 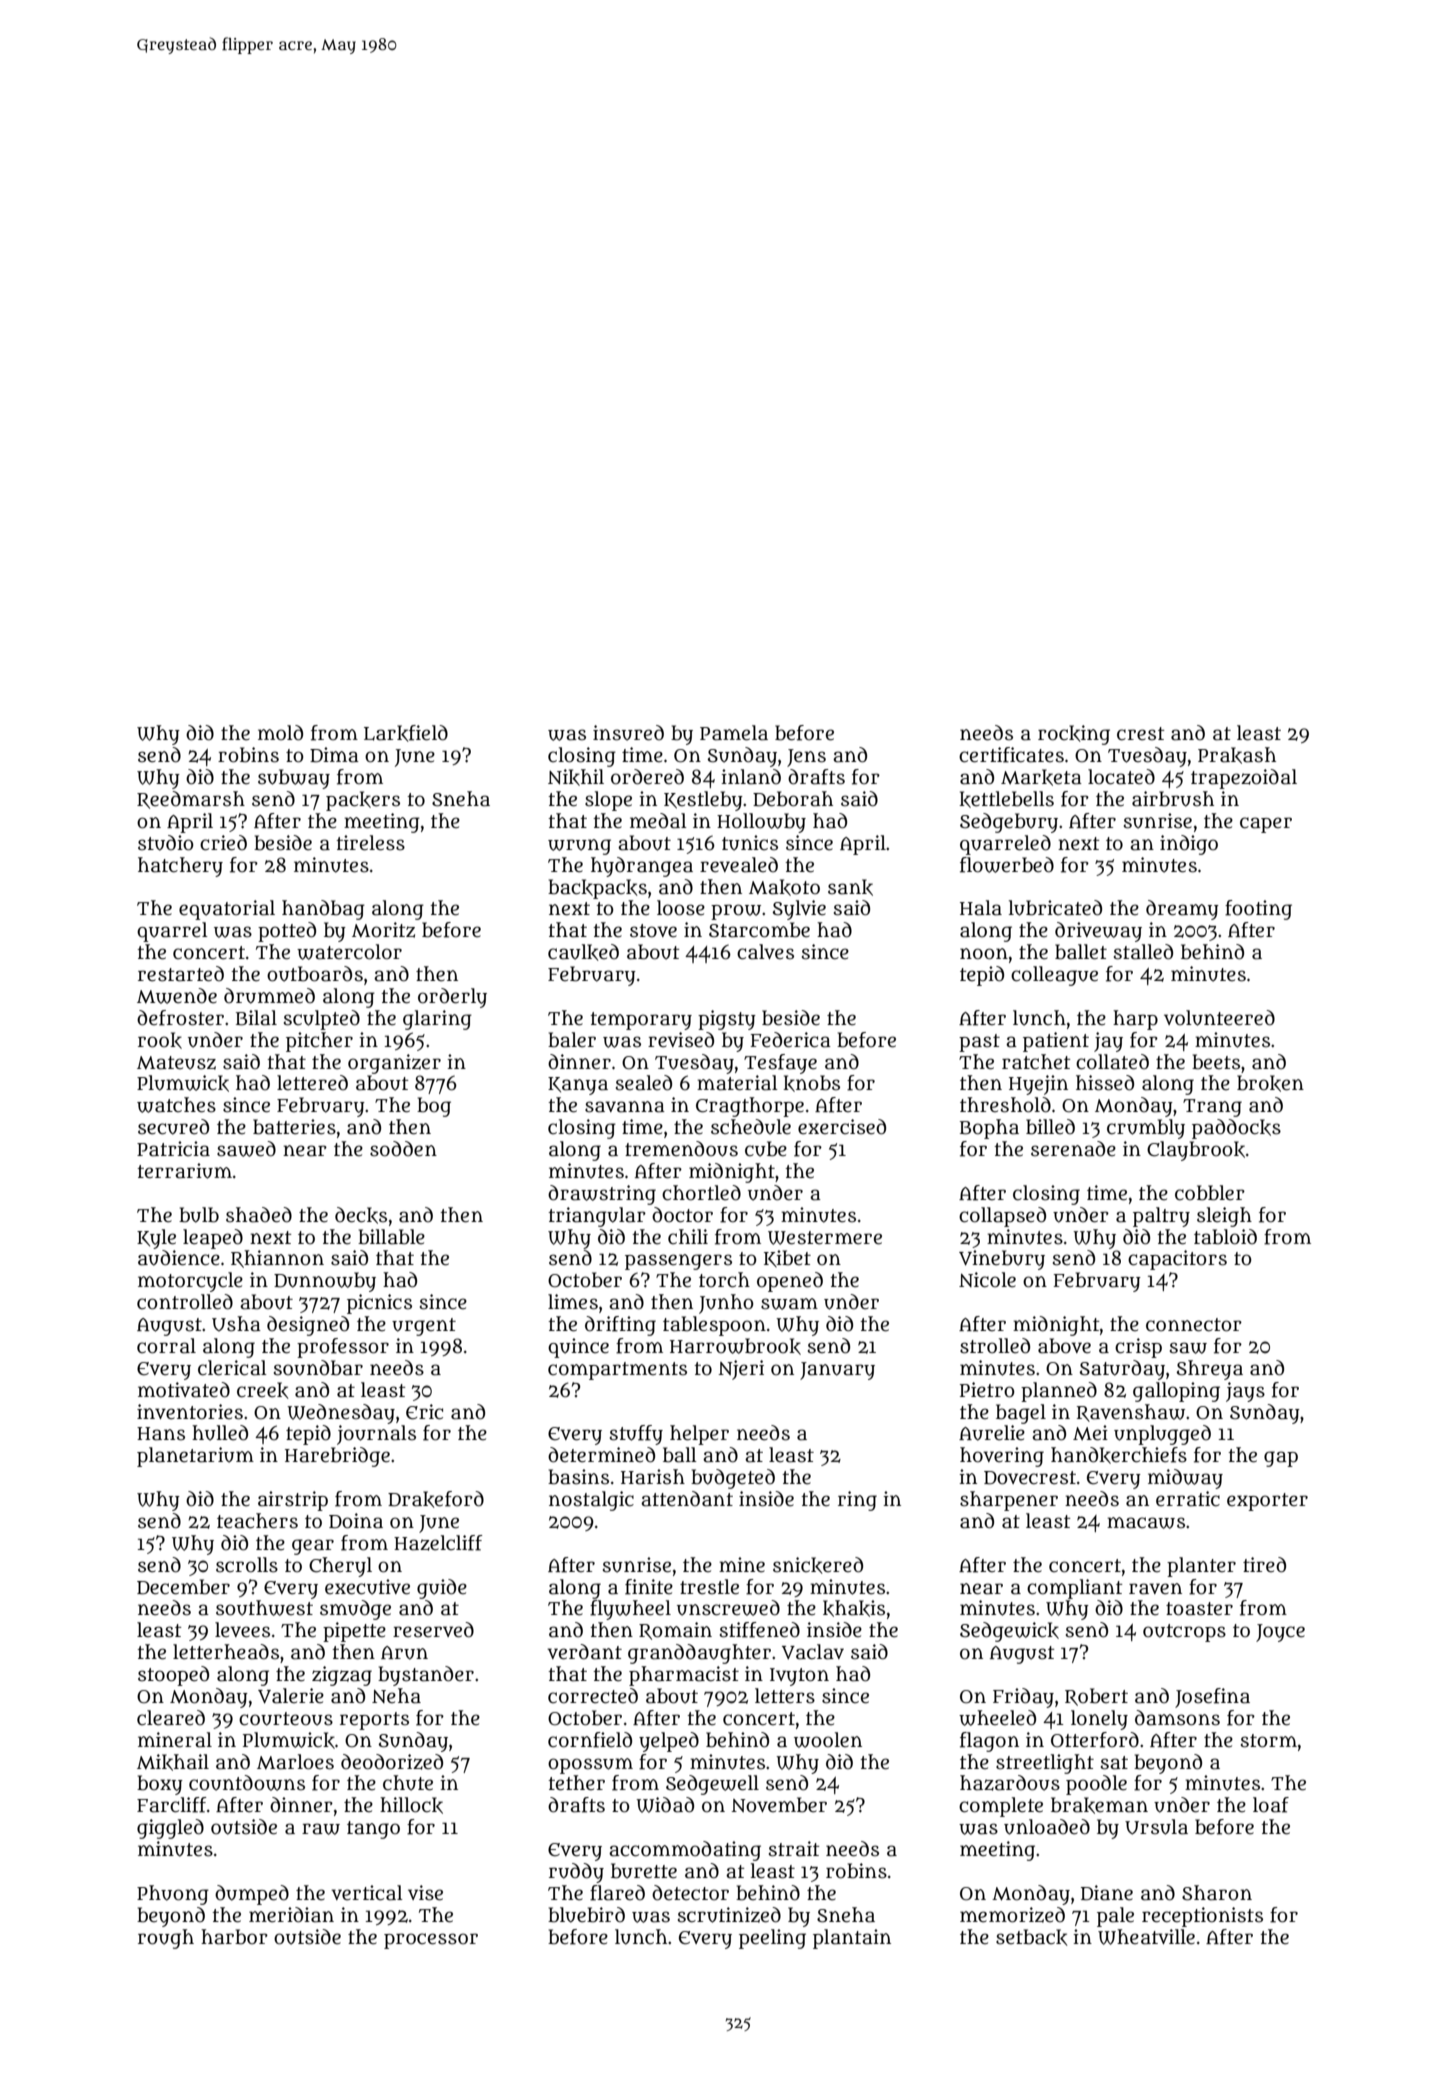 What do you see at coordinates (280, 733) in the screenshot?
I see `mold` at bounding box center [280, 733].
